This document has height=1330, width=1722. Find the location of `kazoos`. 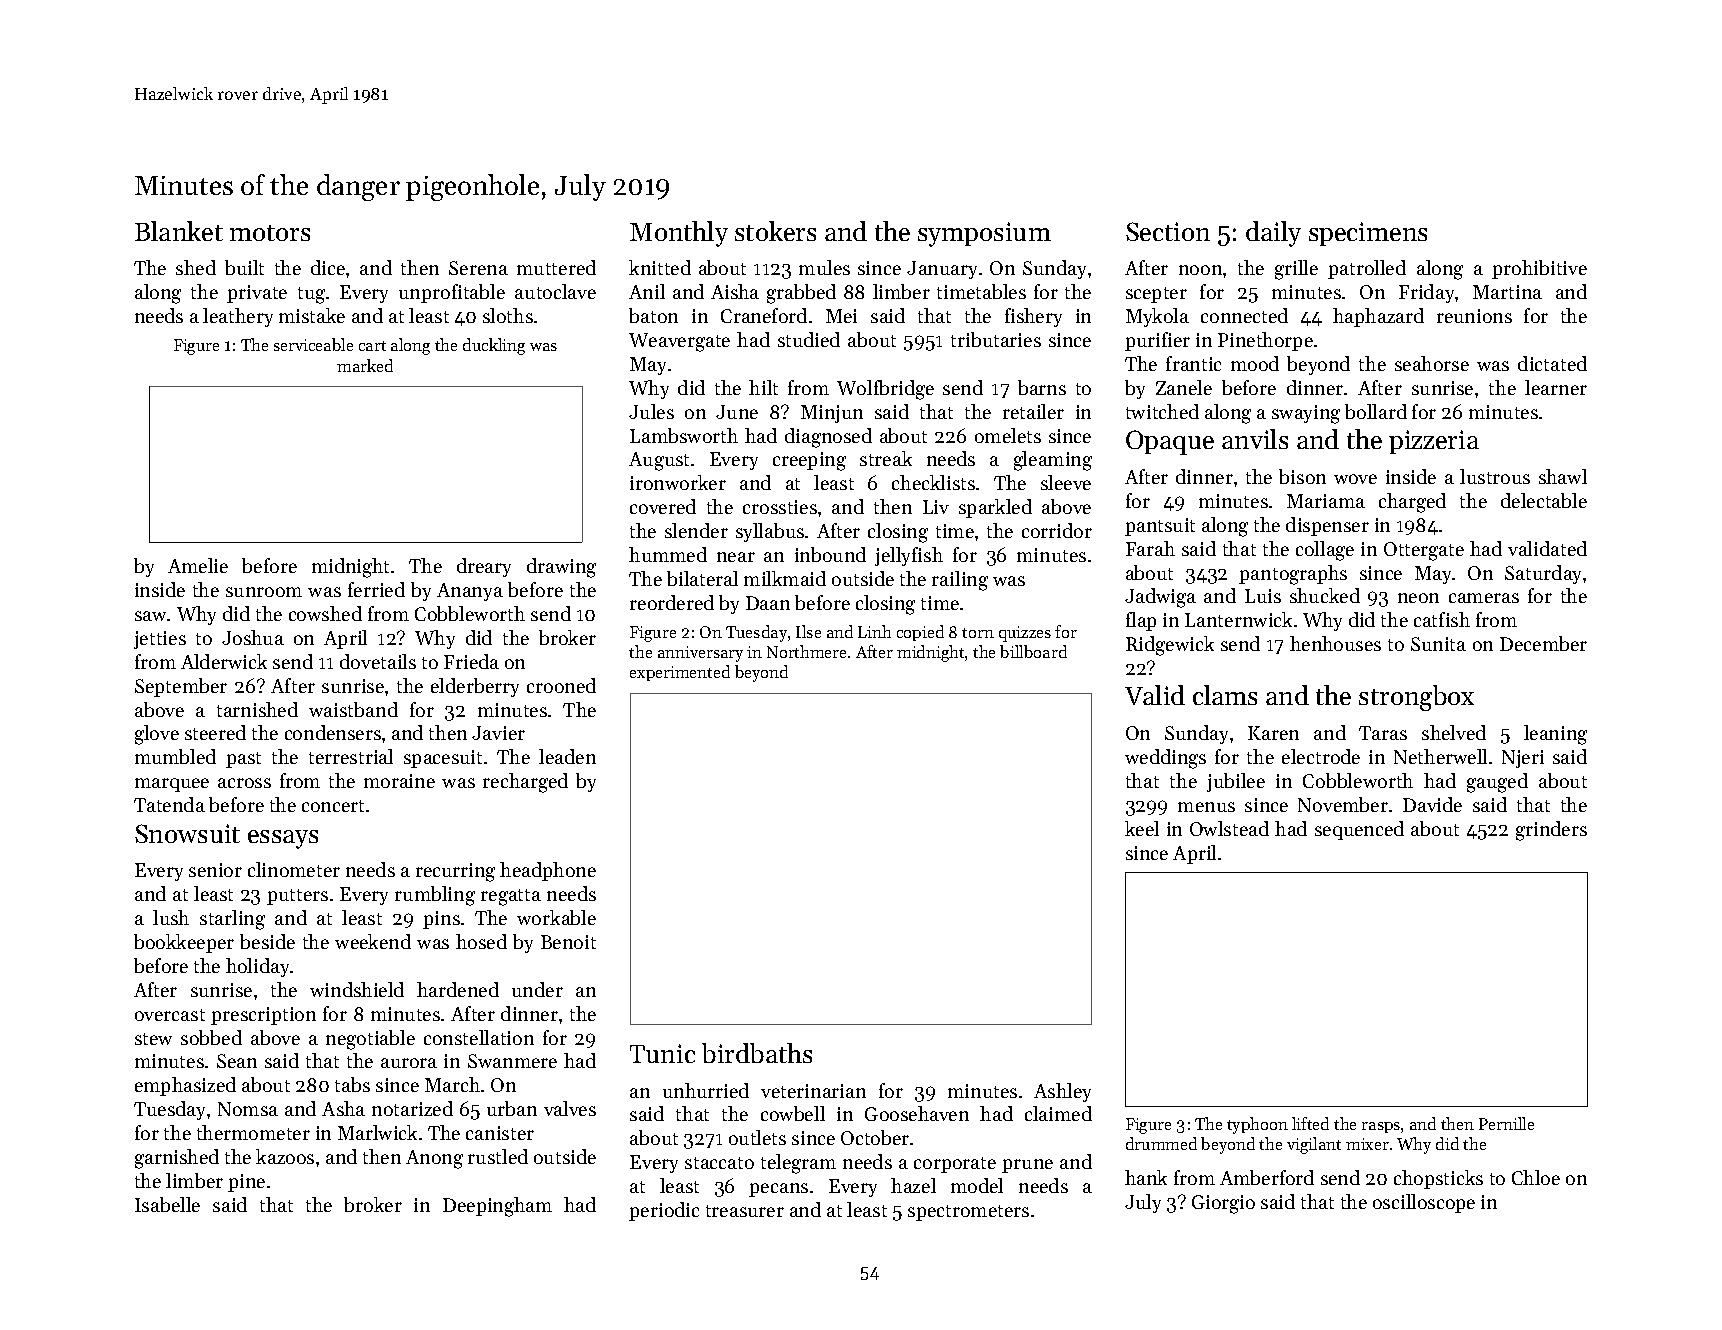

kazoos is located at coordinates (285, 1156).
